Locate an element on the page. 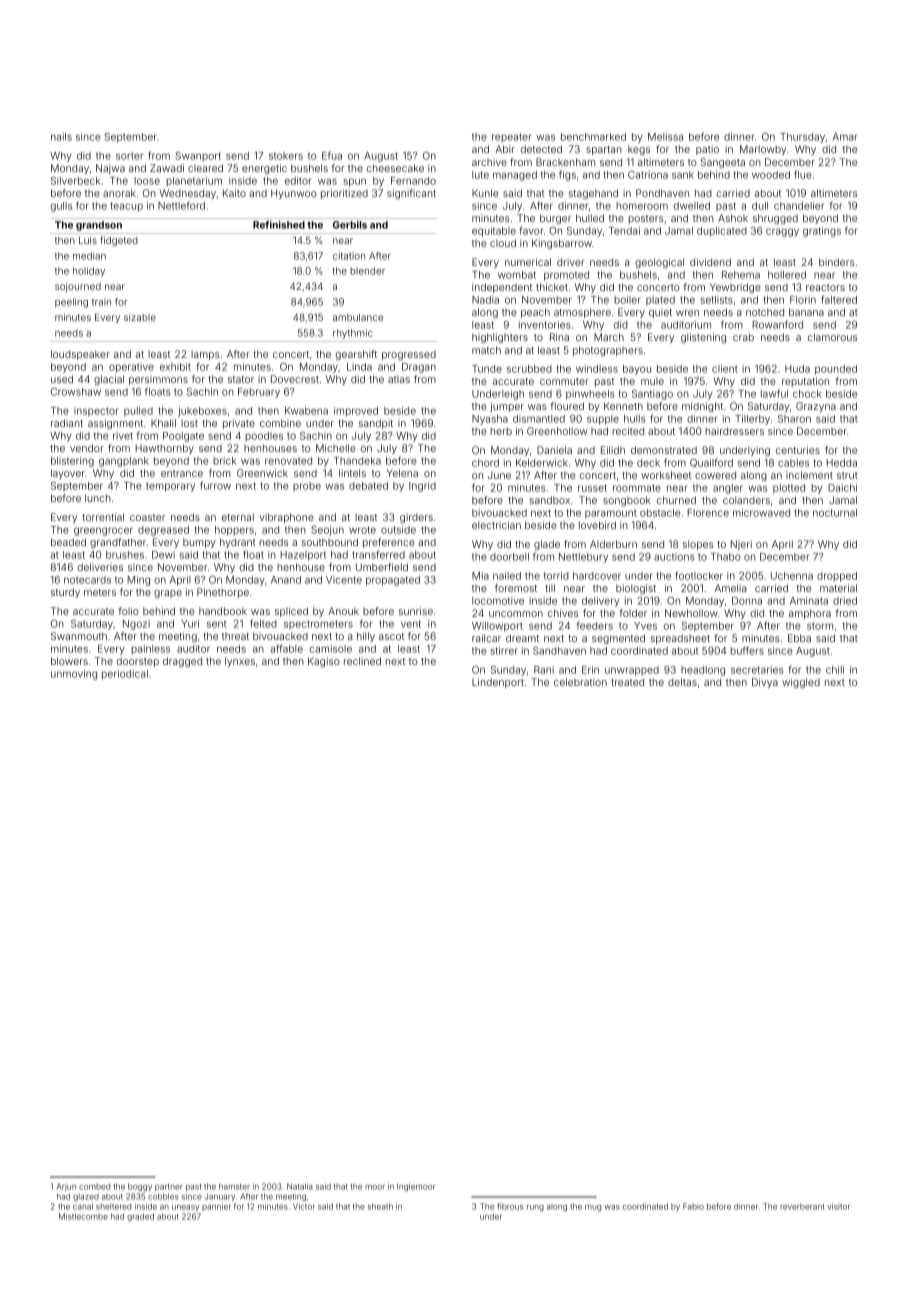 The height and width of the document is (1316, 908). amphora is located at coordinates (810, 614).
